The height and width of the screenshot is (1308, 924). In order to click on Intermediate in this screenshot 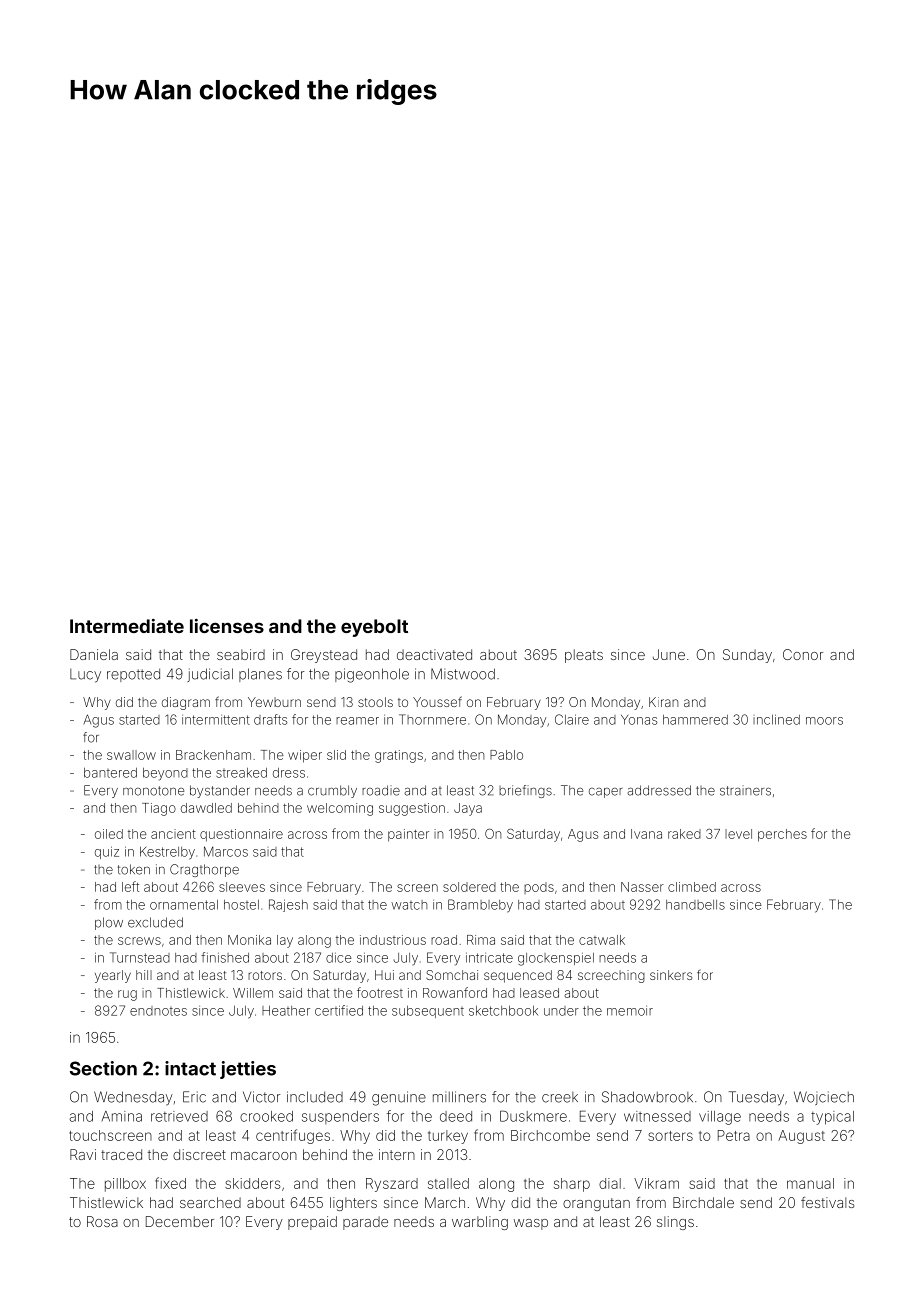, I will do `click(127, 626)`.
